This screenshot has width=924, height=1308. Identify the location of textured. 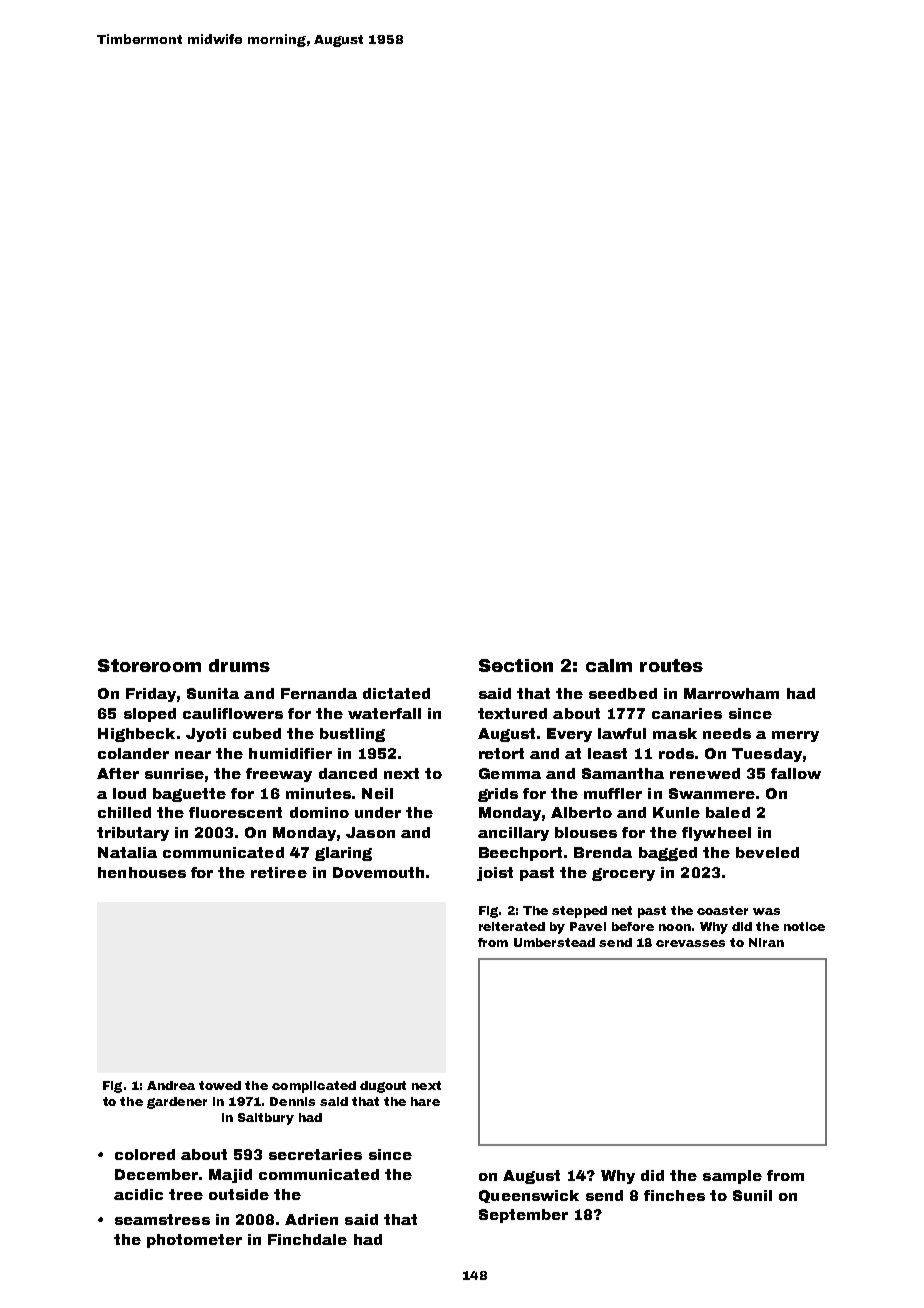
(512, 713).
